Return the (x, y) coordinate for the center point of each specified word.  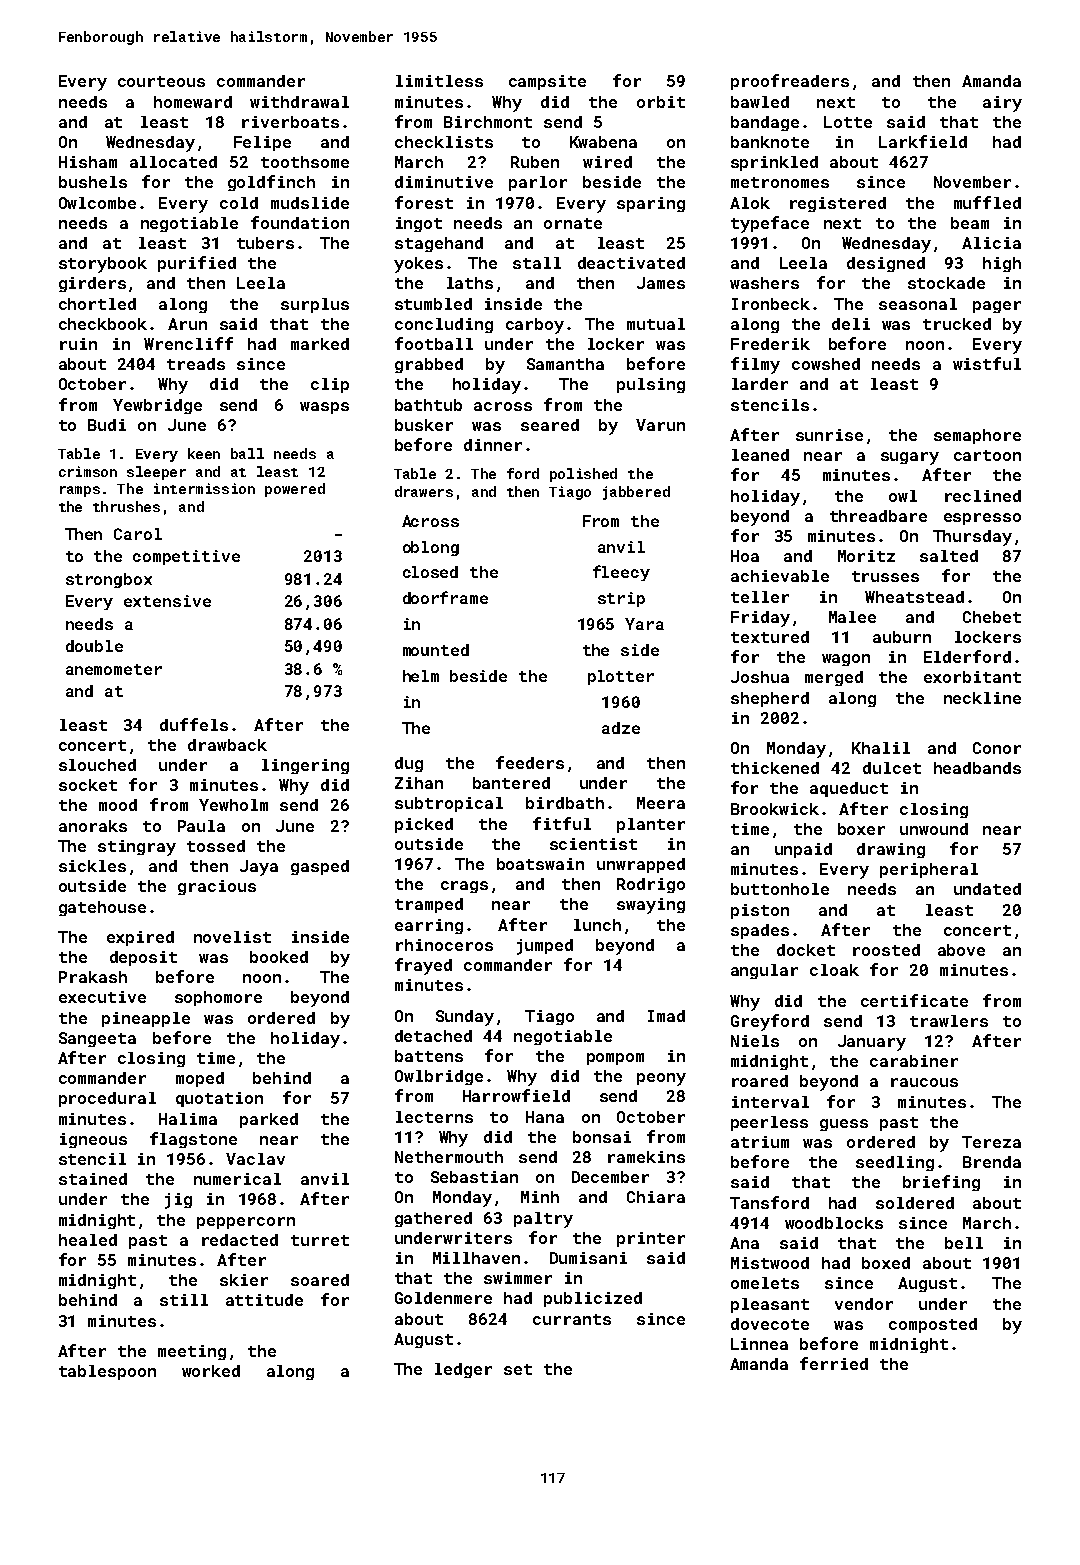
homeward (193, 102)
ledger (463, 1370)
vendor (864, 1304)
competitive (186, 557)
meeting (192, 1352)
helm (421, 676)
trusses (885, 576)
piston (760, 911)
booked (279, 957)
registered (838, 204)
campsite (547, 82)
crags (464, 887)
